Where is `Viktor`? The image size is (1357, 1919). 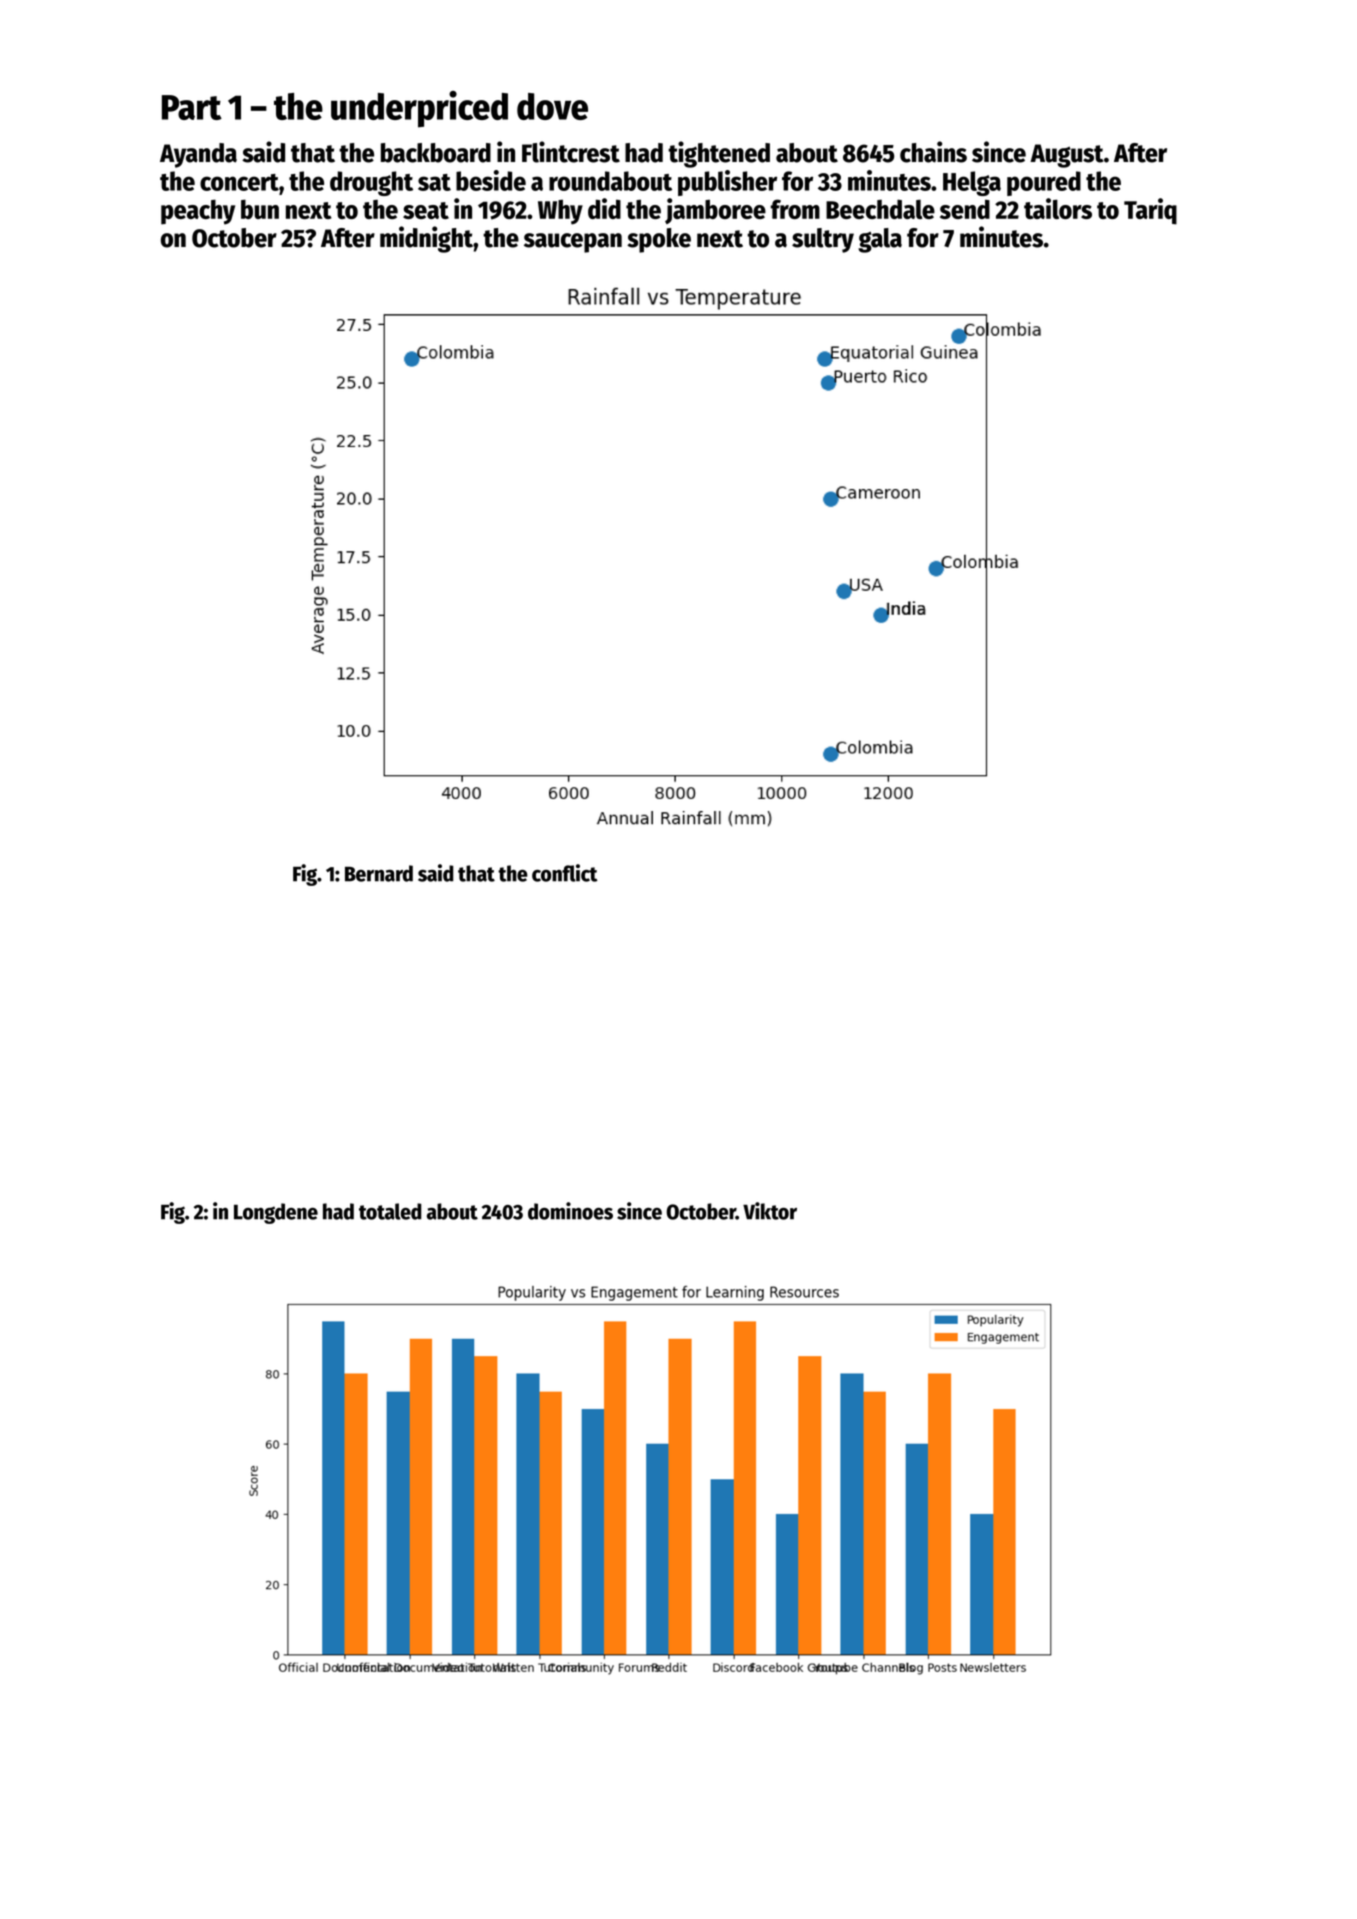 Viktor is located at coordinates (770, 1211).
